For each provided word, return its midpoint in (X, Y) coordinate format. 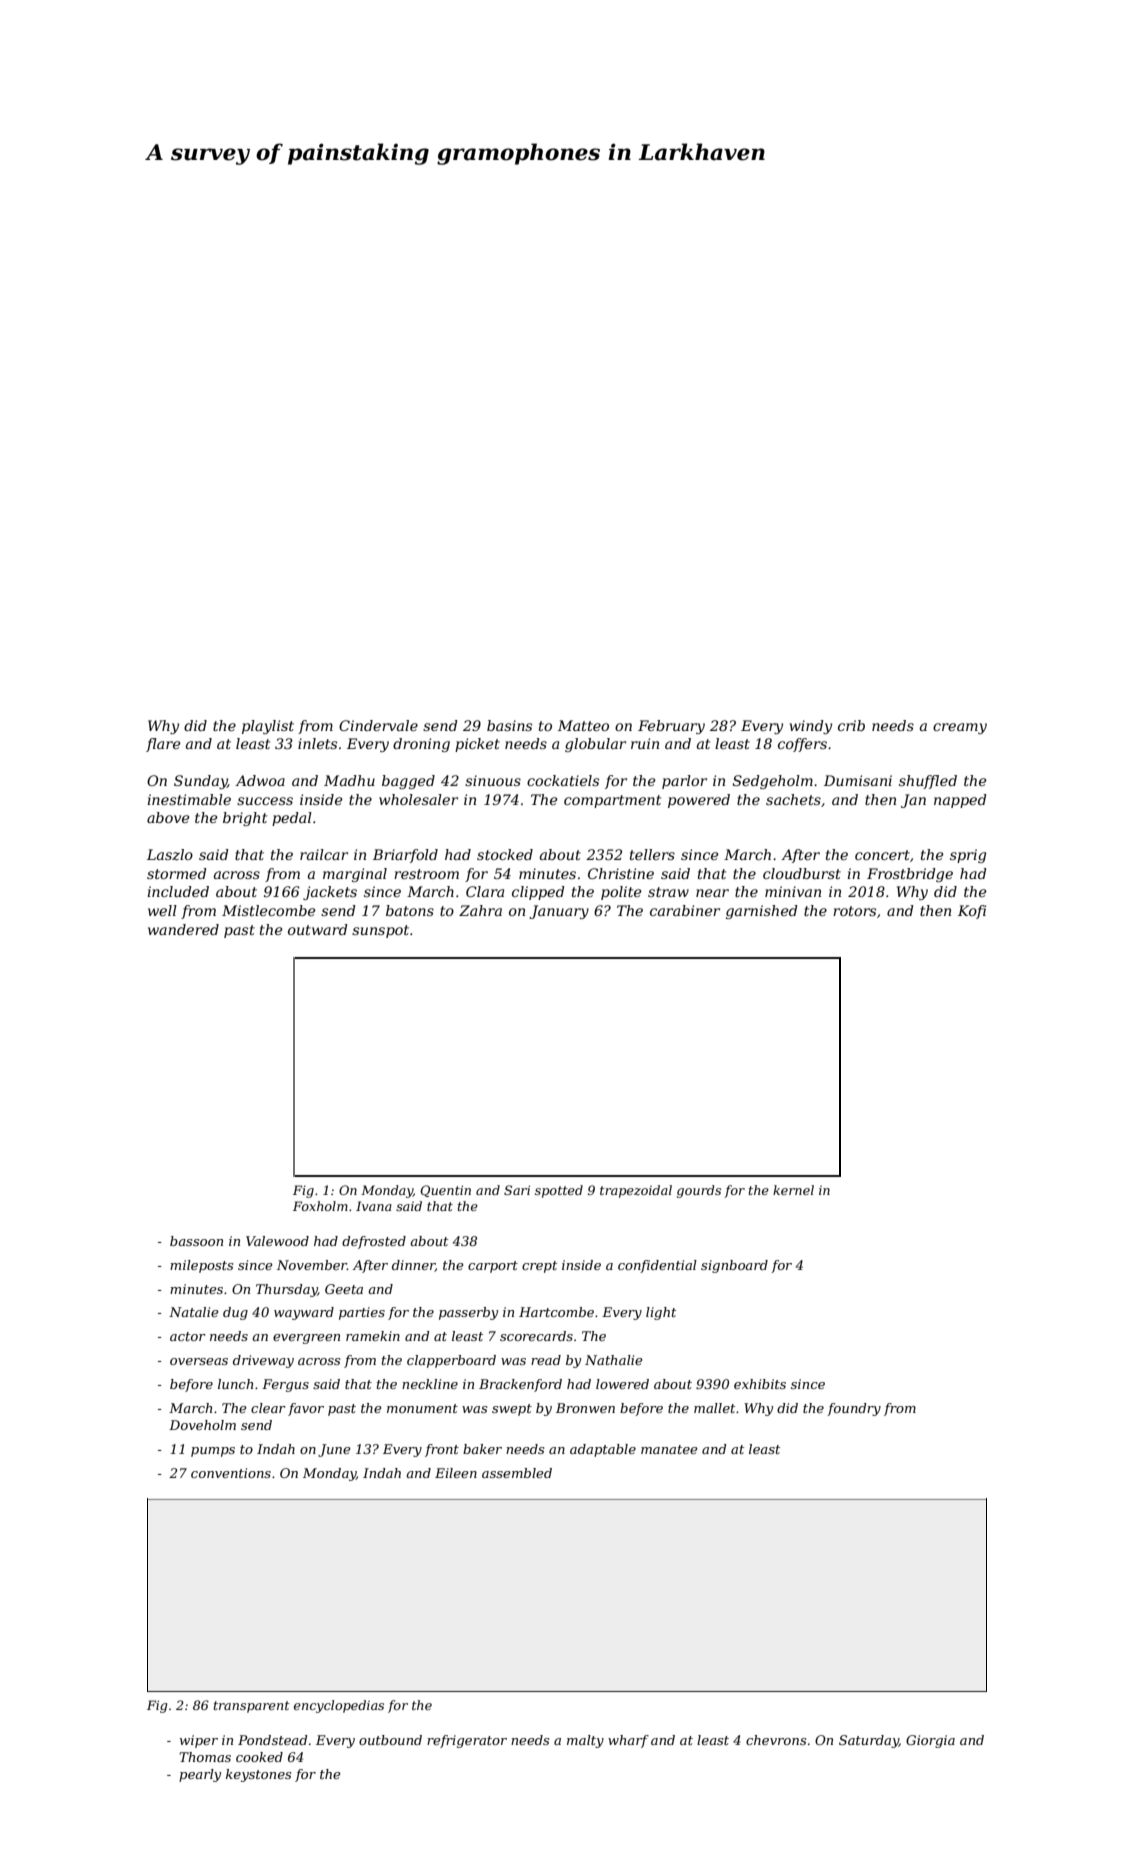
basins (509, 725)
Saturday (869, 1741)
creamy (960, 728)
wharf (628, 1741)
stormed (177, 873)
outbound (390, 1740)
